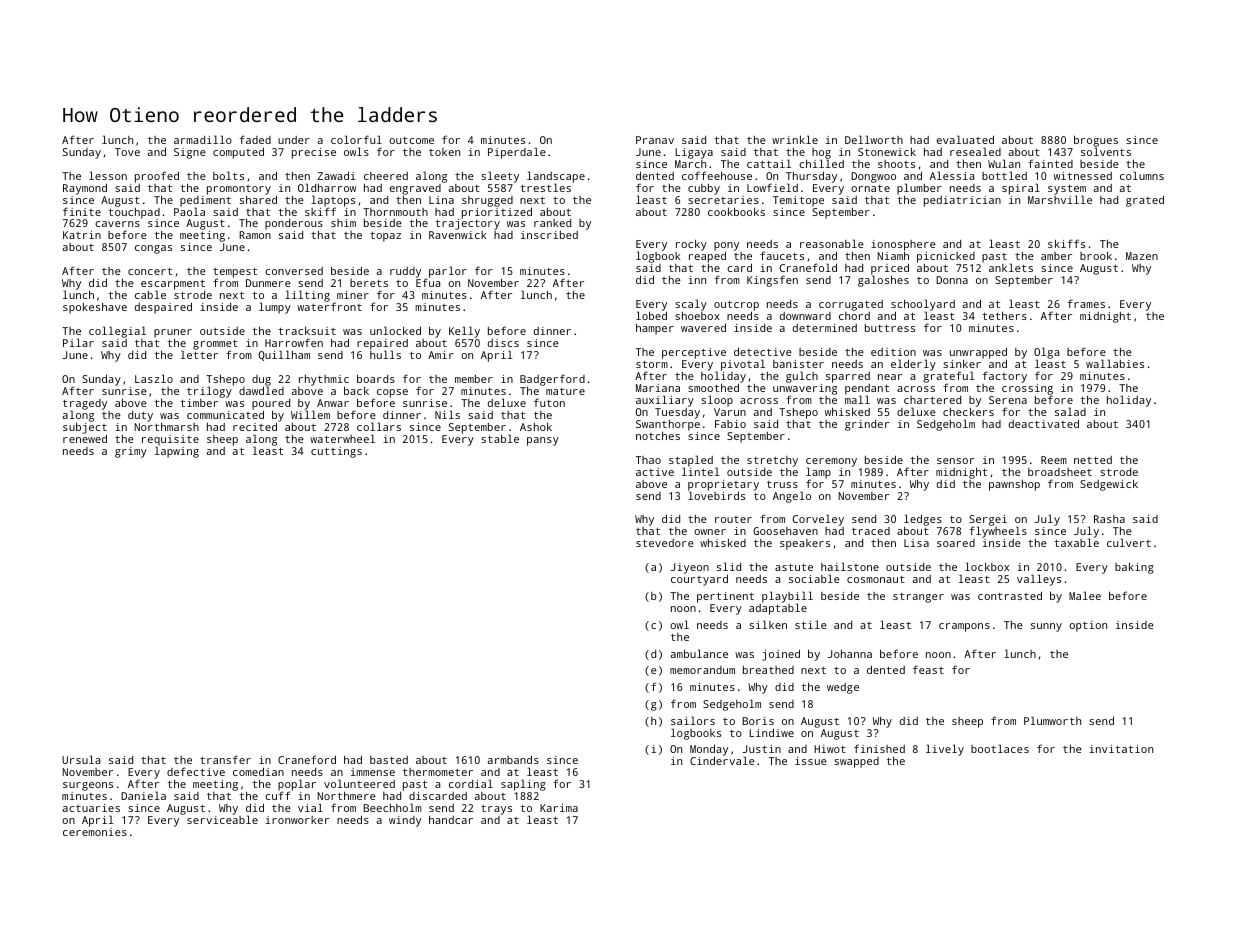 The width and height of the screenshot is (1233, 952). What do you see at coordinates (543, 441) in the screenshot?
I see `pansy` at bounding box center [543, 441].
